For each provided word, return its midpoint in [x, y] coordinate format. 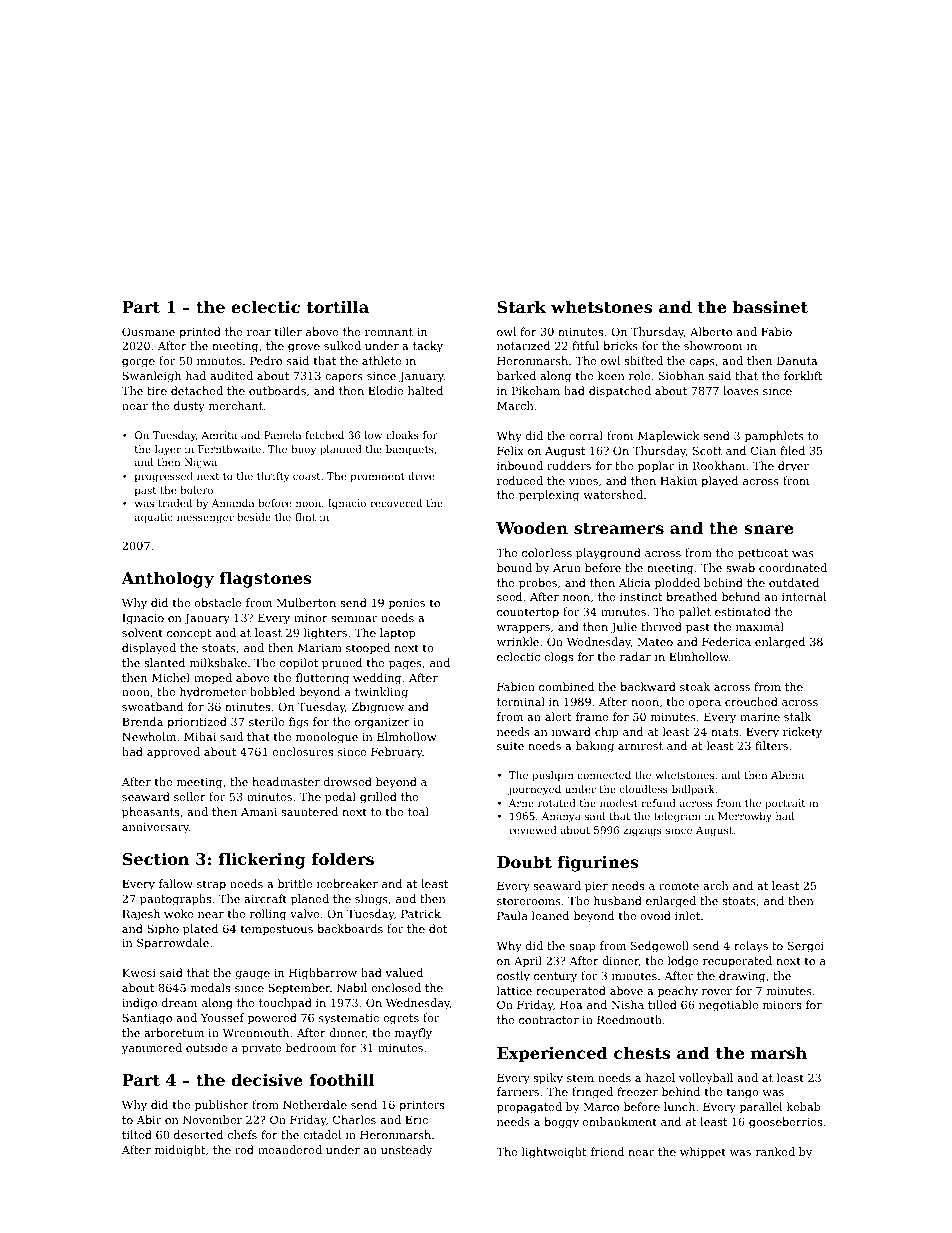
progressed [164, 477]
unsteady [406, 1151]
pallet [695, 613]
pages [405, 665]
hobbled [272, 691]
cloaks [402, 435]
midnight [180, 1151]
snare [768, 529]
